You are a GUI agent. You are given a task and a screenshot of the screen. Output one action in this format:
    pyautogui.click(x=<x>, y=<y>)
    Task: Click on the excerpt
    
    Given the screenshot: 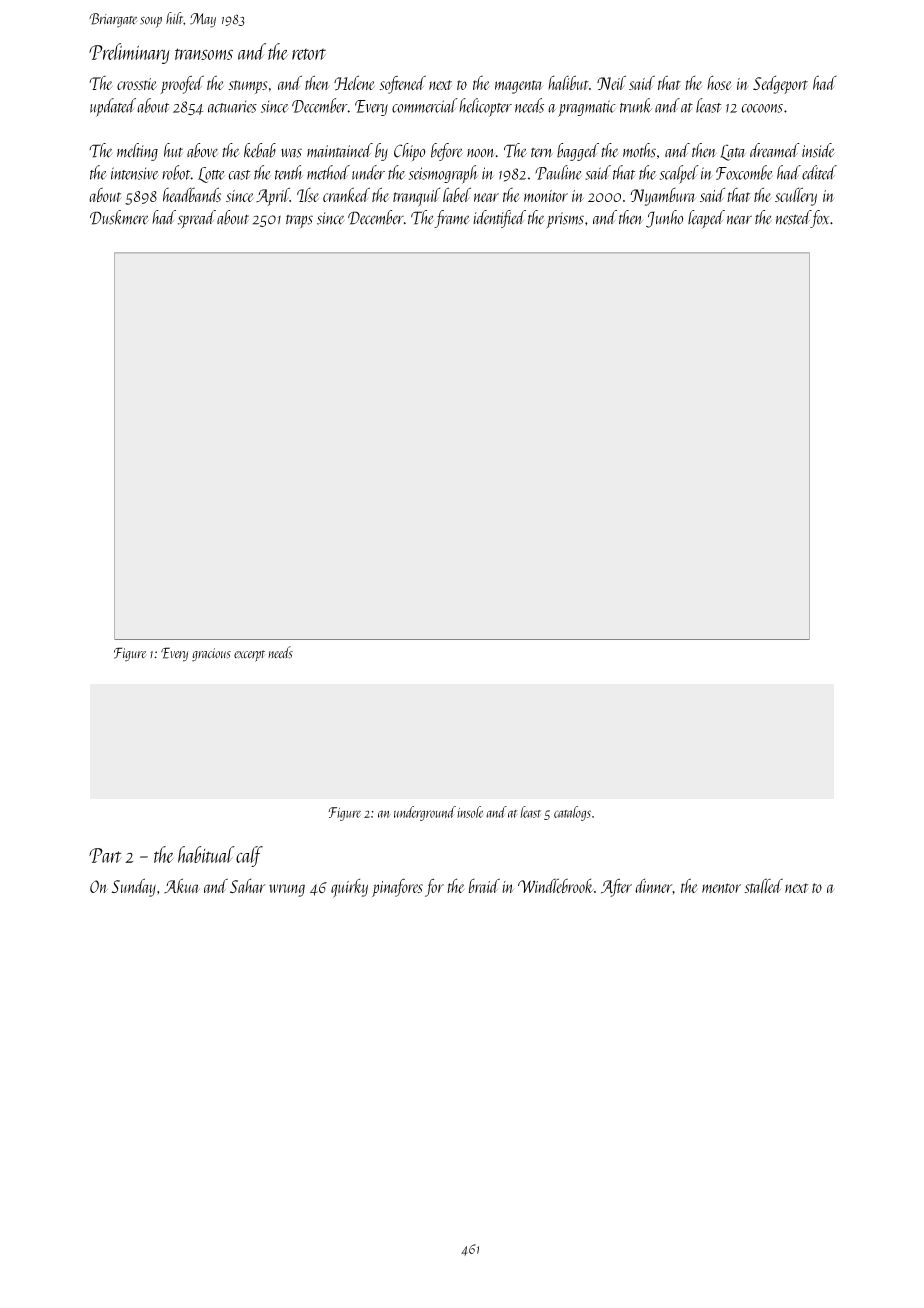 What is the action you would take?
    pyautogui.click(x=249, y=656)
